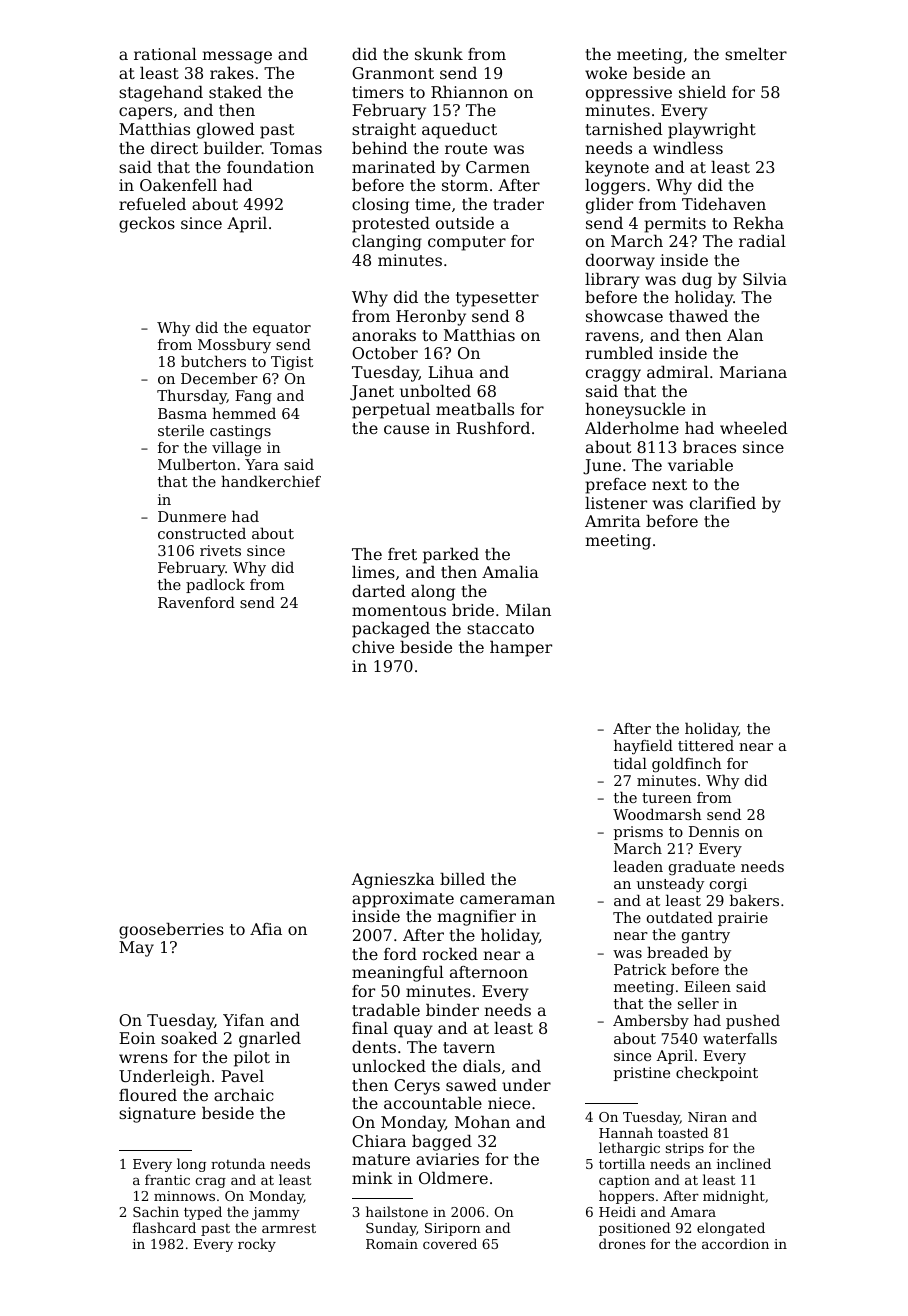  I want to click on Amrita, so click(613, 521).
